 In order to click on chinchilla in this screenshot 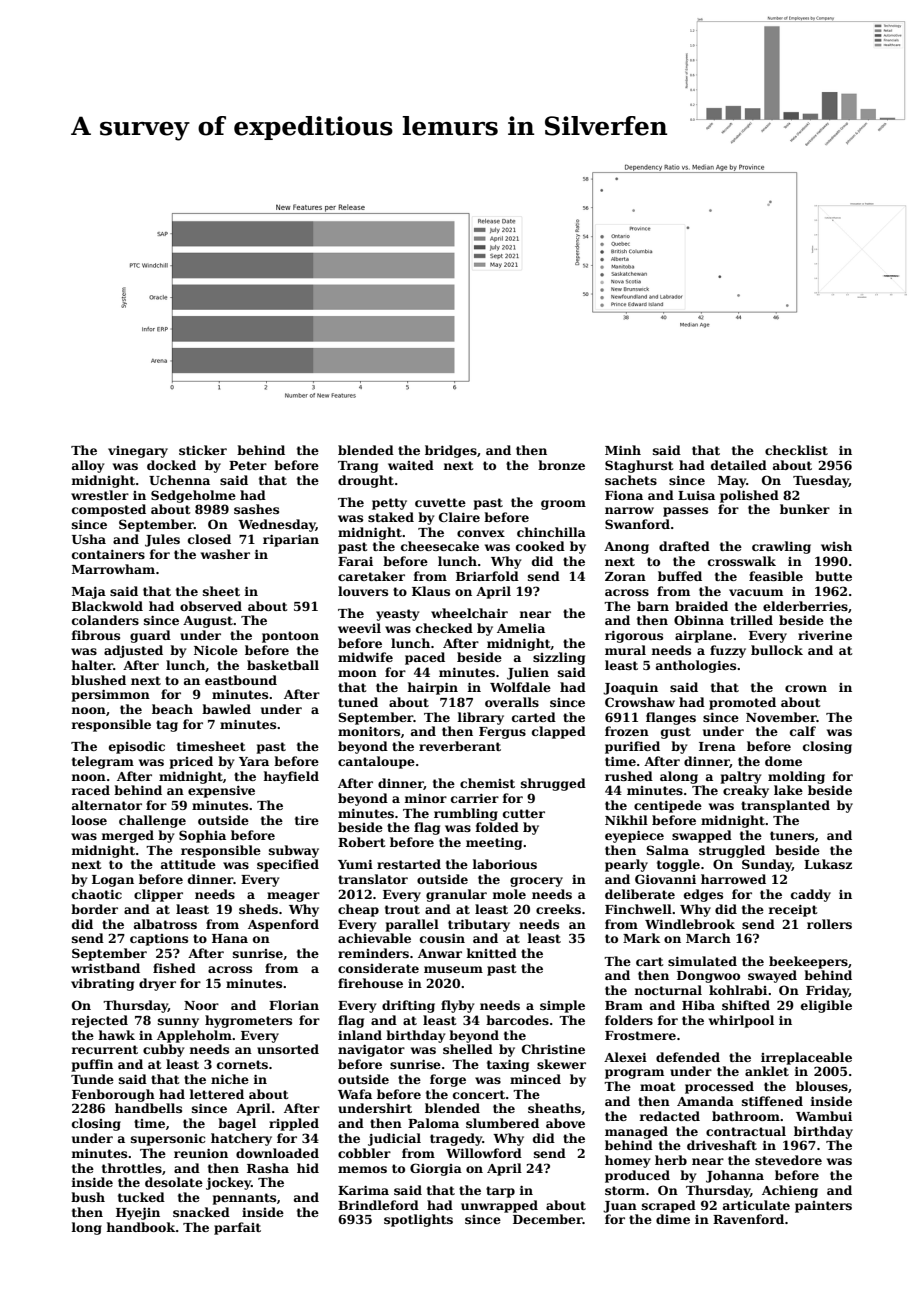, I will do `click(551, 532)`.
